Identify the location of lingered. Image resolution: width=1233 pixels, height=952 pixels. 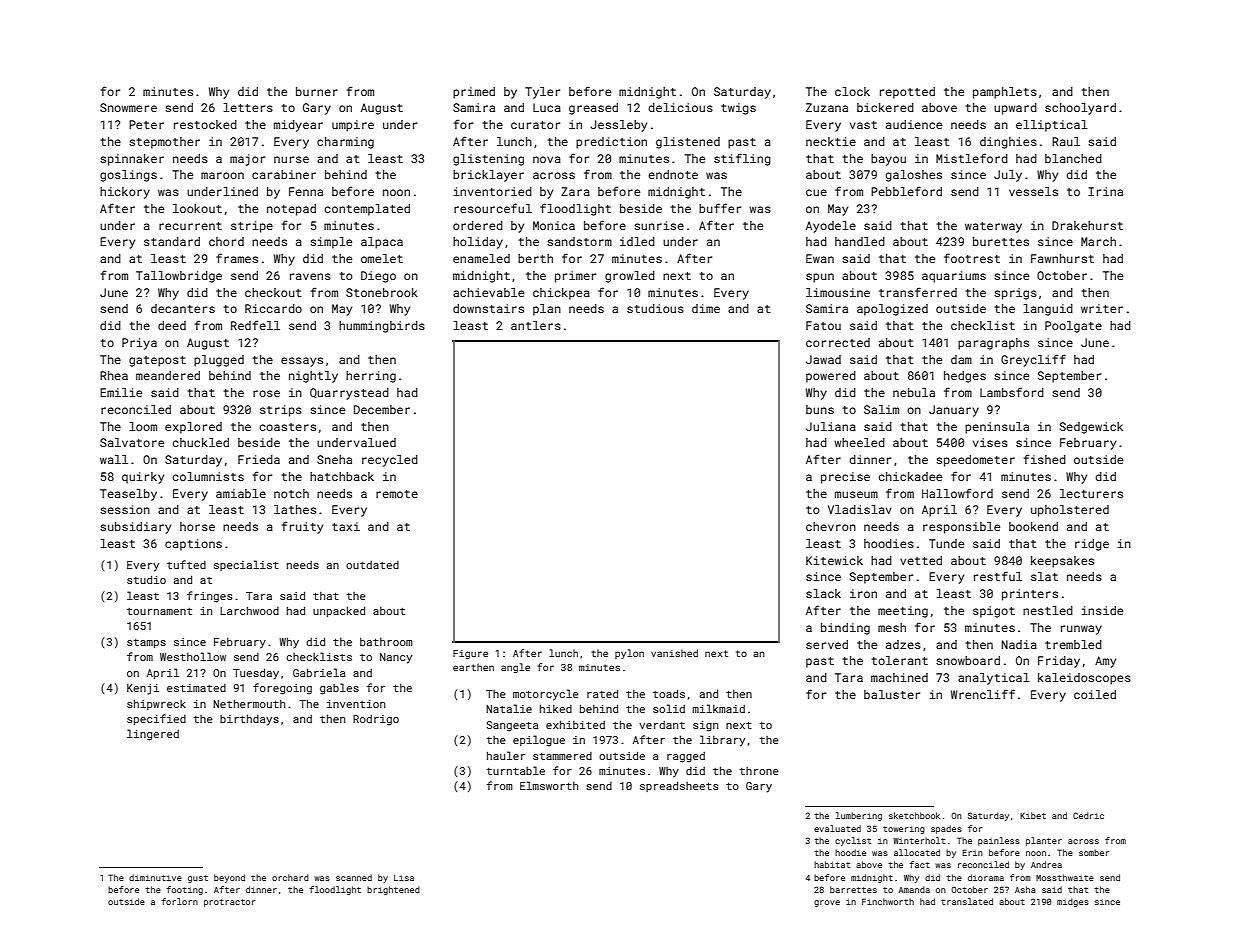
(153, 735).
